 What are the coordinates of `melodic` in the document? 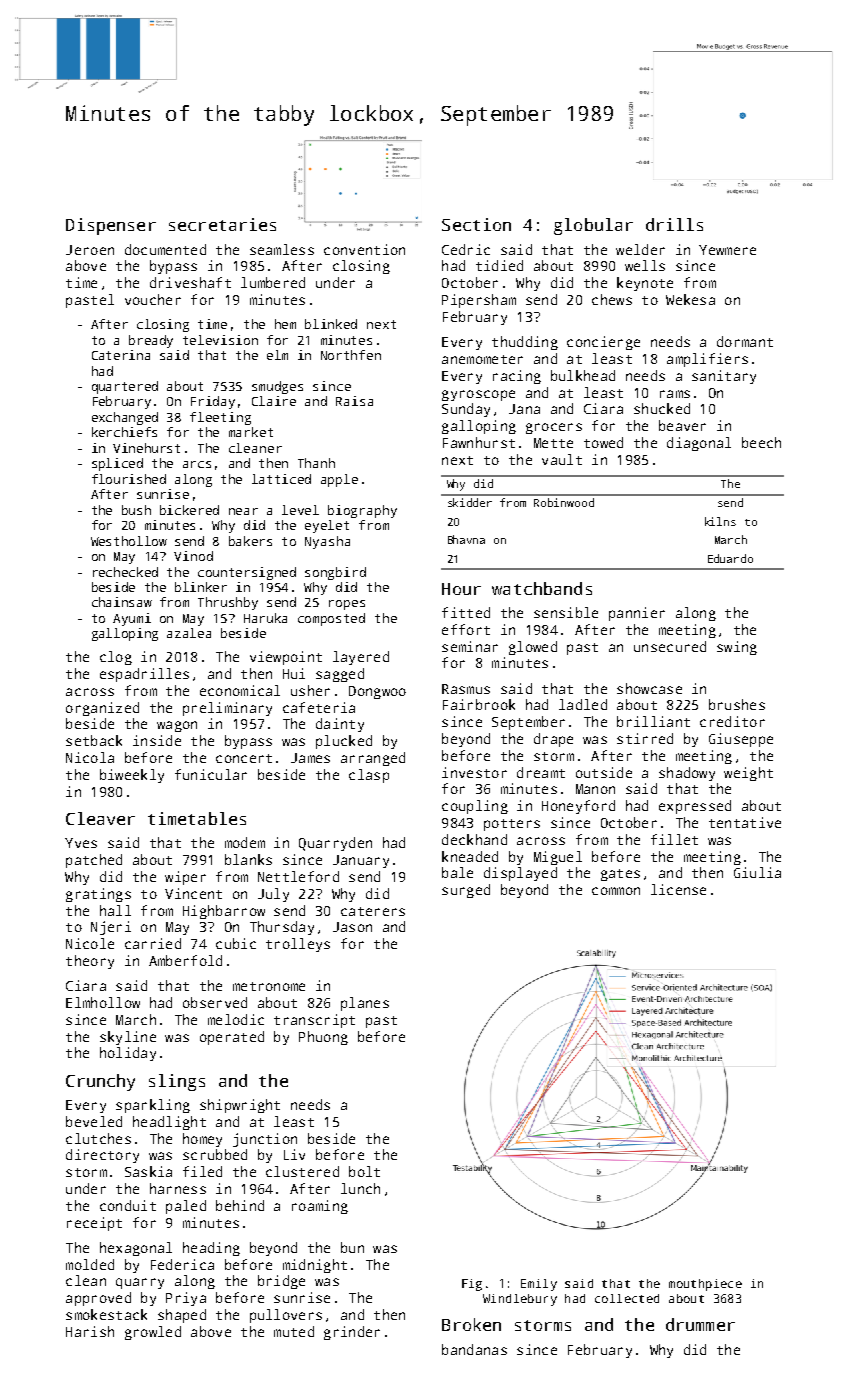 It's located at (236, 1019).
